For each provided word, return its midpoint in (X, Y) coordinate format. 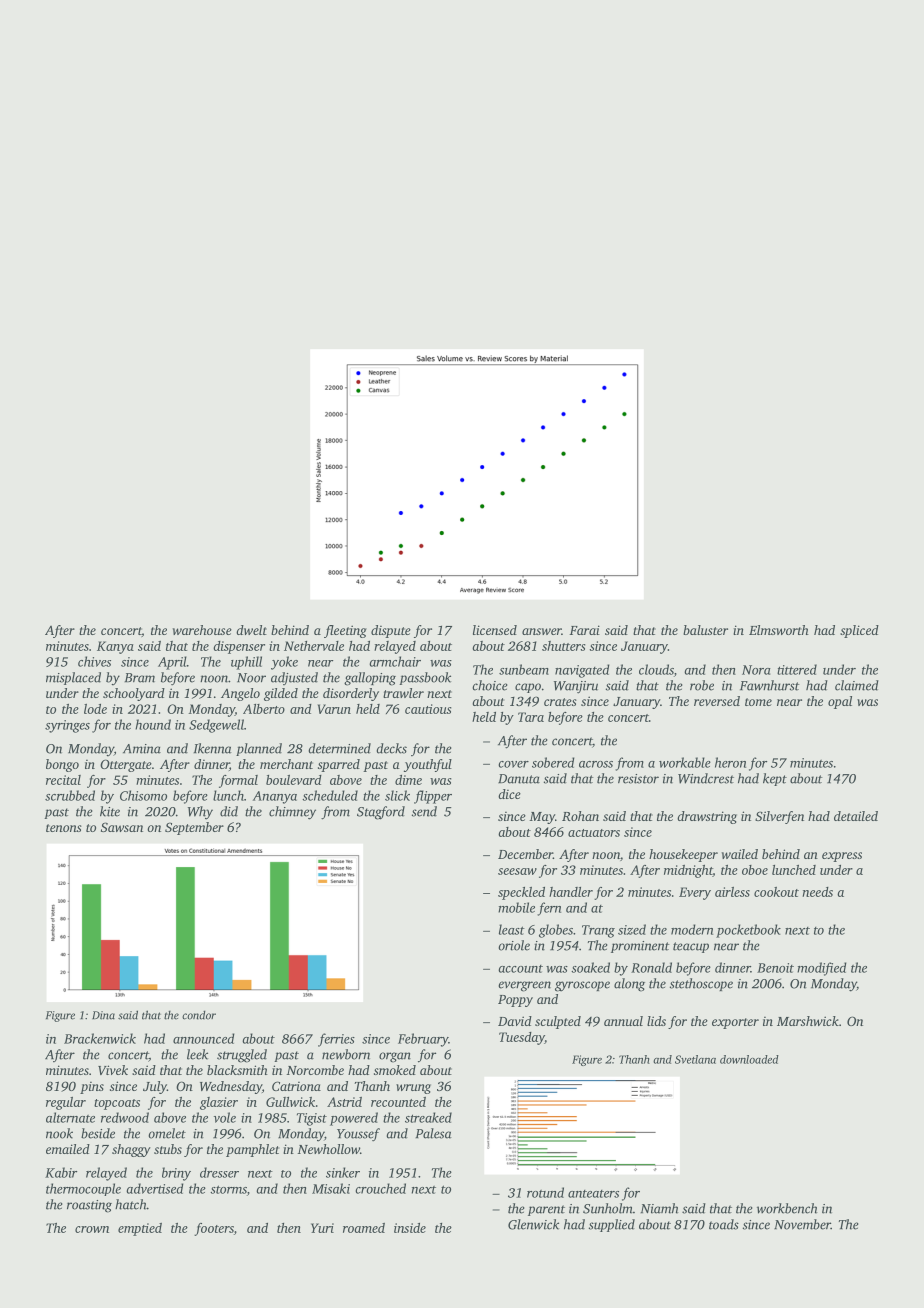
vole (225, 1117)
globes (556, 931)
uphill (246, 663)
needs (817, 892)
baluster (705, 630)
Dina (103, 1015)
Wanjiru (576, 687)
